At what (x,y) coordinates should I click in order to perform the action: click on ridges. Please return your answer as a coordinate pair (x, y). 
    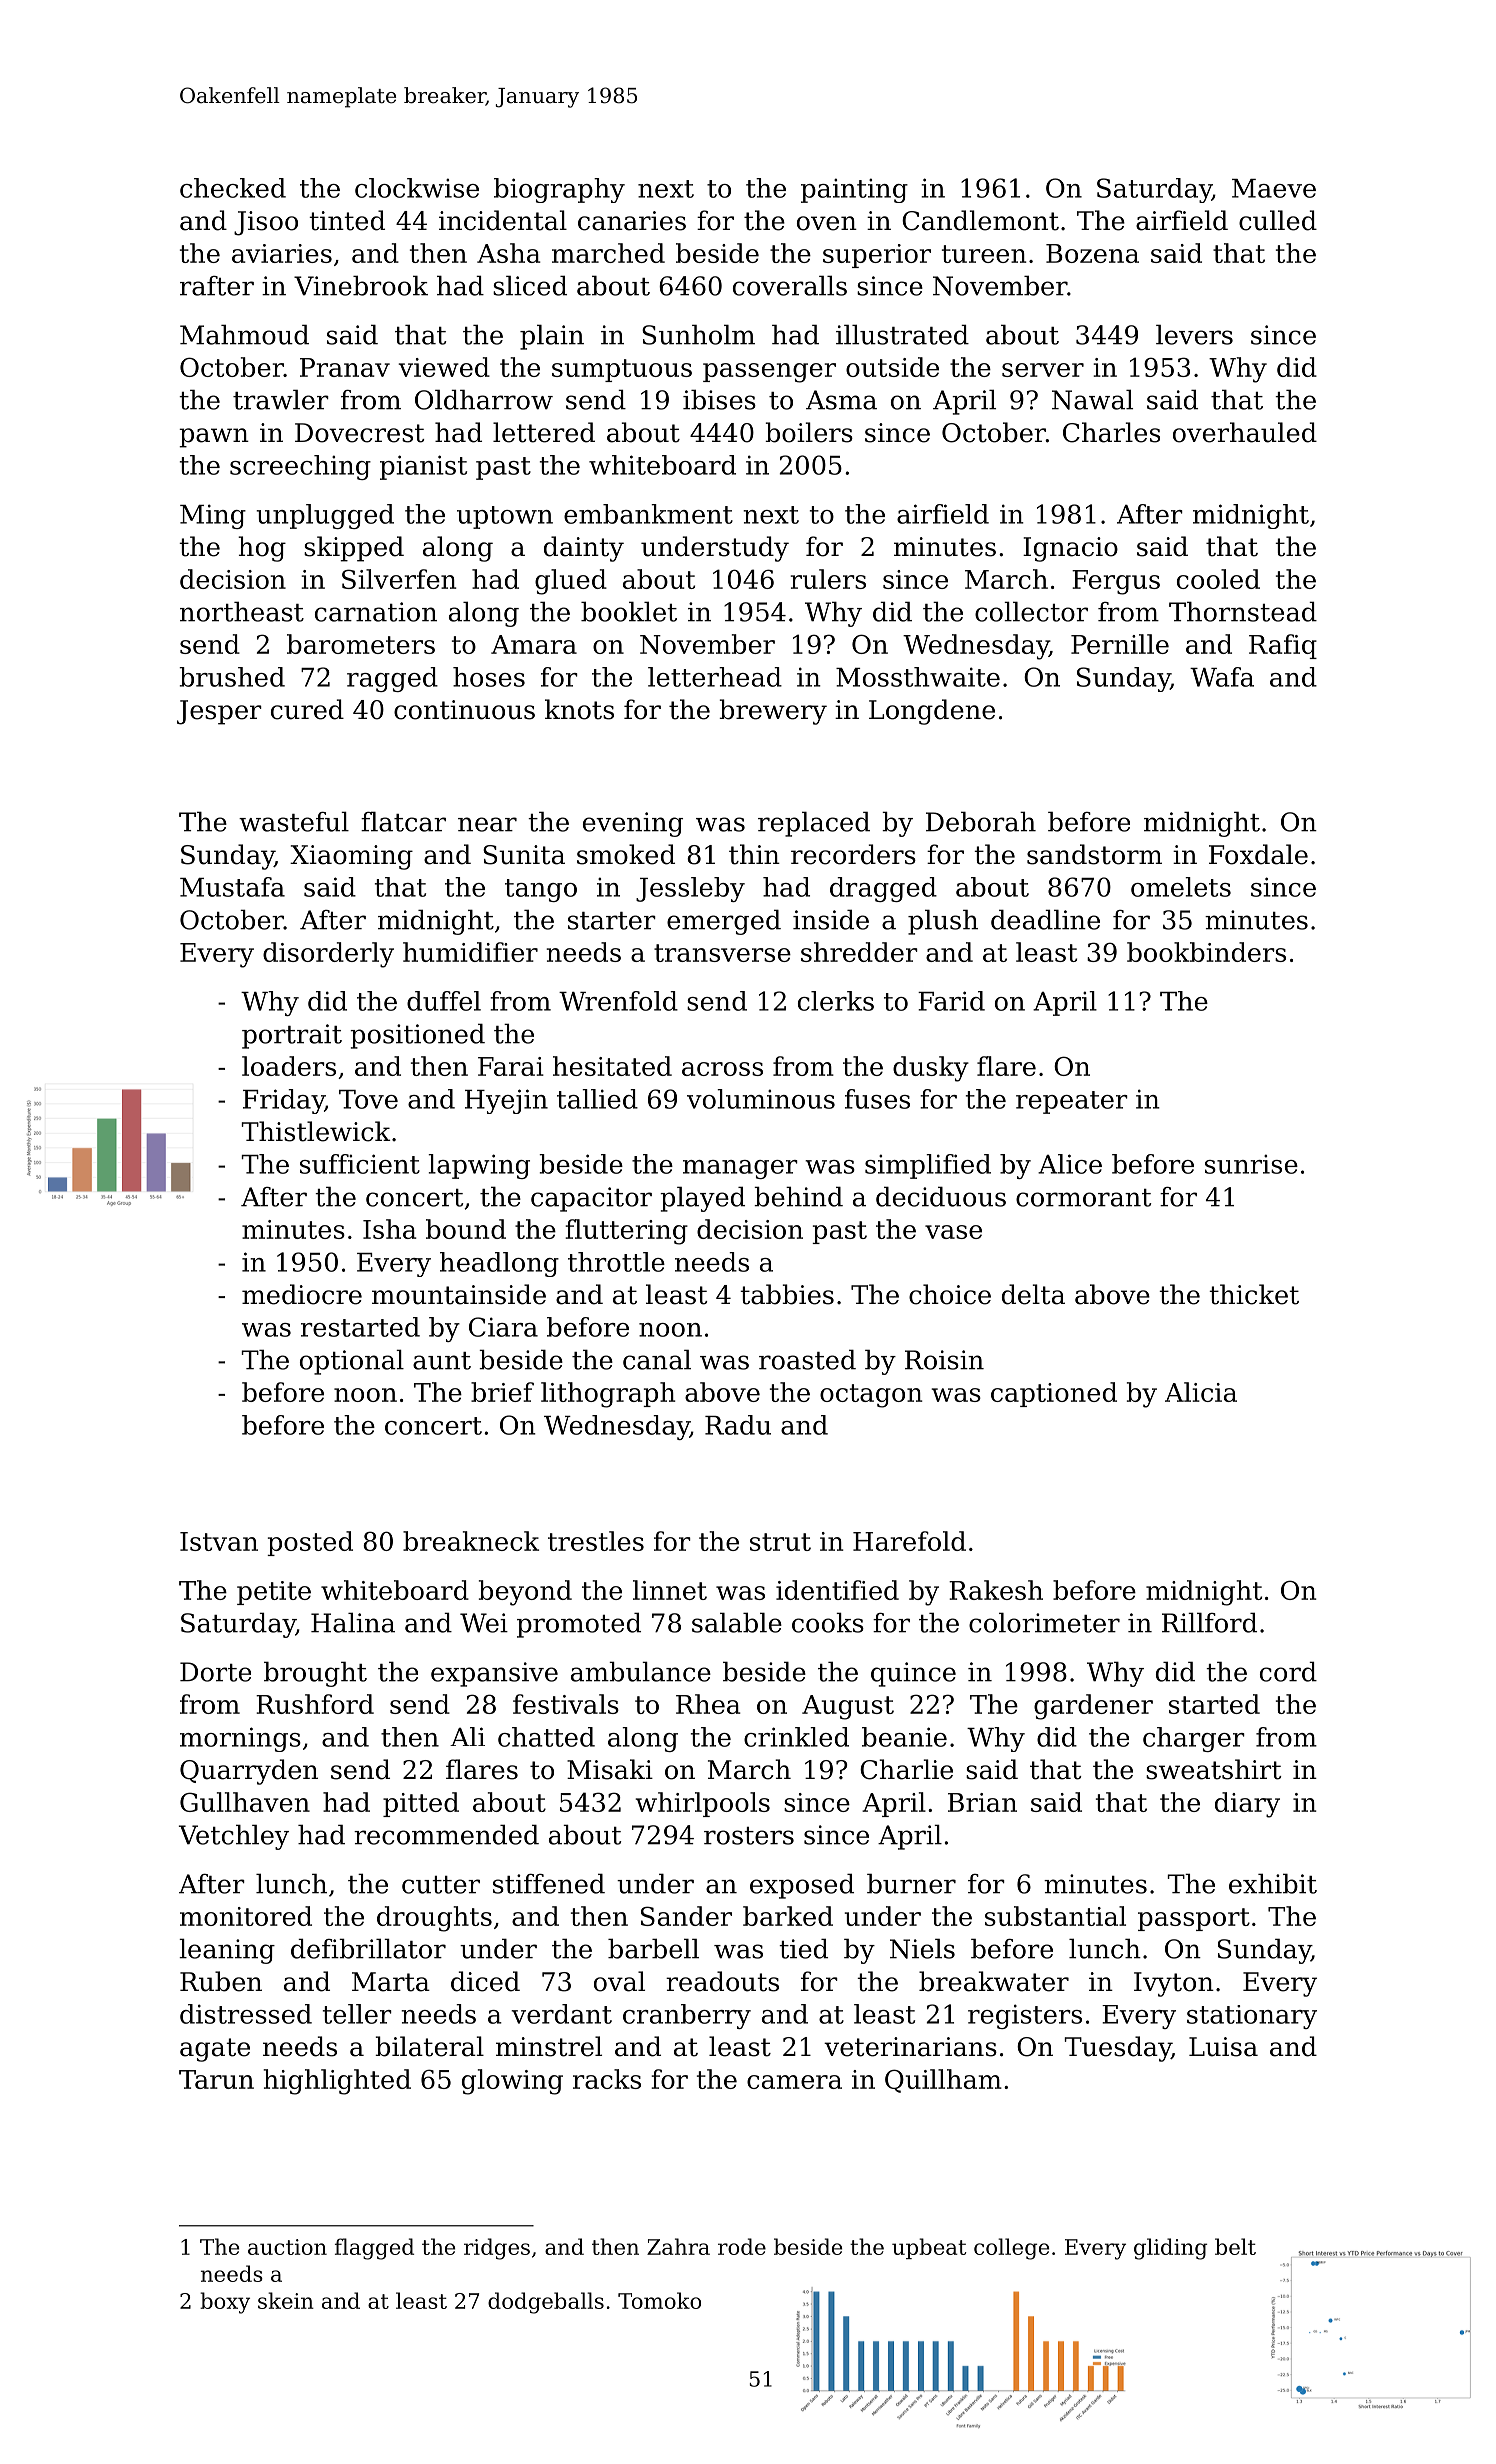
    Looking at the image, I should click on (497, 2249).
